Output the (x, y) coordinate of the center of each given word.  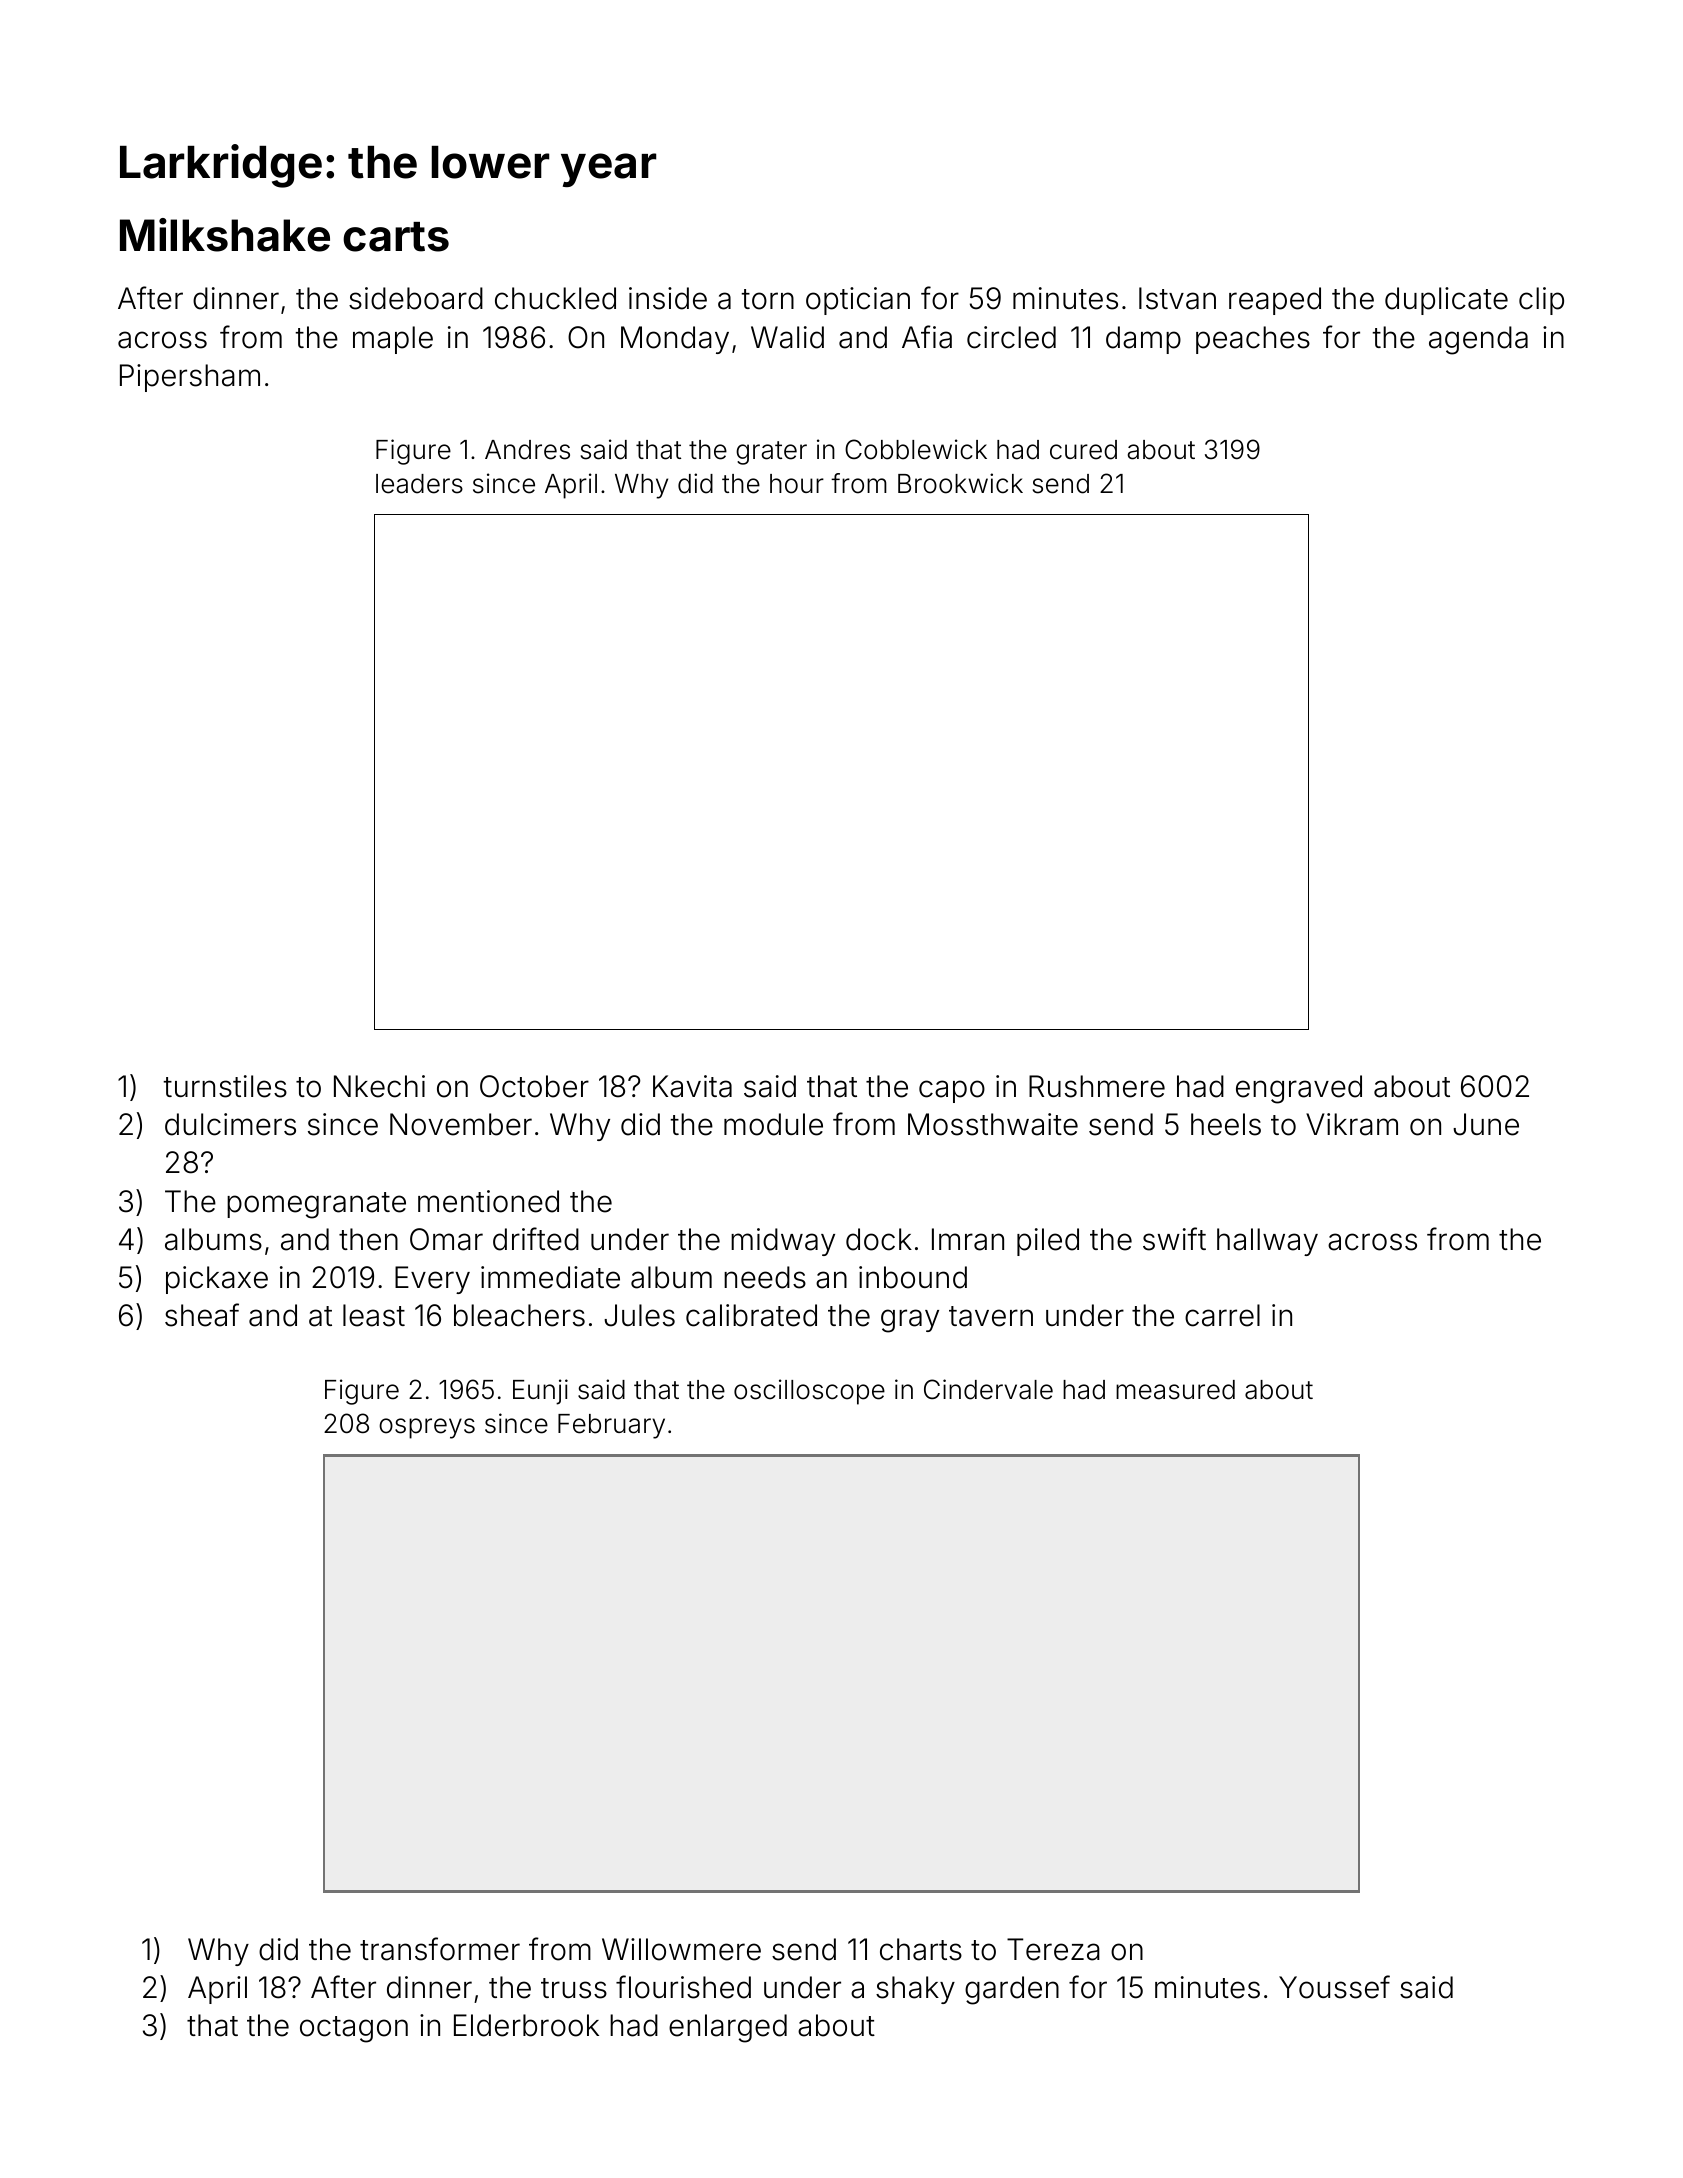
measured (1175, 1390)
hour (797, 484)
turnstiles (225, 1086)
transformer (440, 1949)
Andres (527, 450)
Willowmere (681, 1949)
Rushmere (1097, 1086)
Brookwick (960, 483)
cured (1083, 450)
